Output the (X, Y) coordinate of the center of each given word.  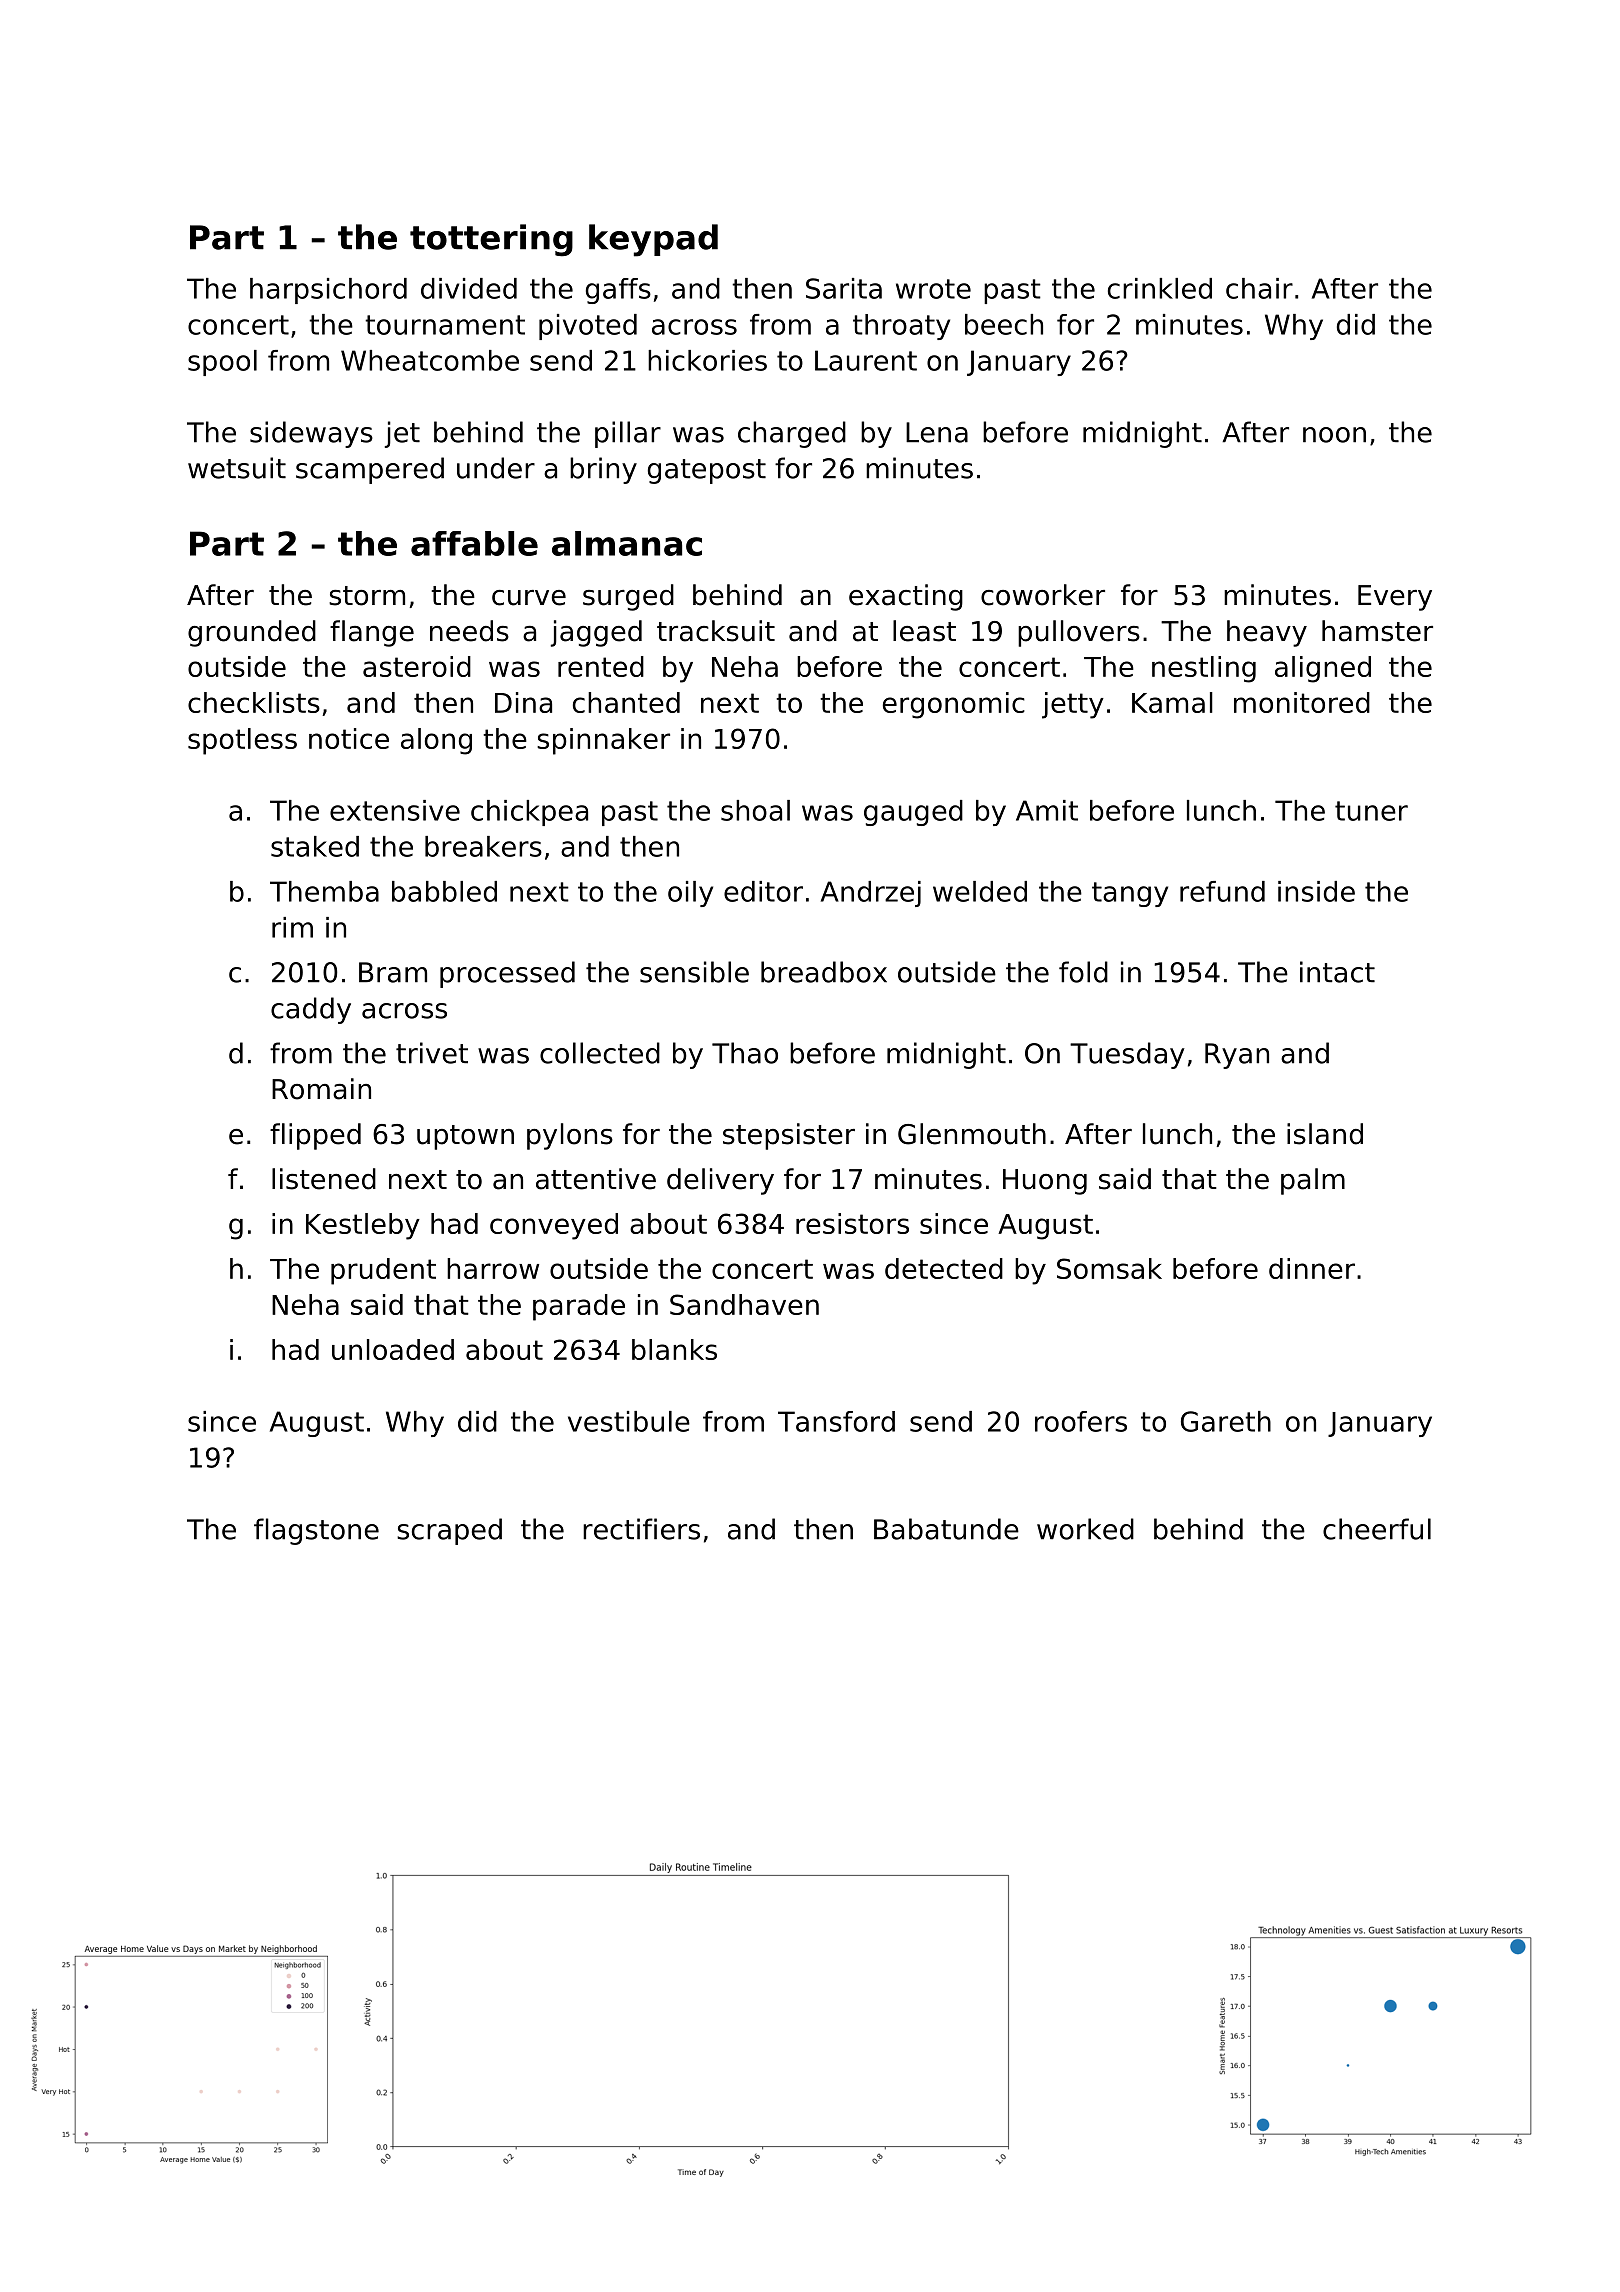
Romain (321, 1089)
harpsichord (328, 291)
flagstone (316, 1531)
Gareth (1226, 1421)
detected (944, 1268)
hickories (707, 360)
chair (1259, 288)
